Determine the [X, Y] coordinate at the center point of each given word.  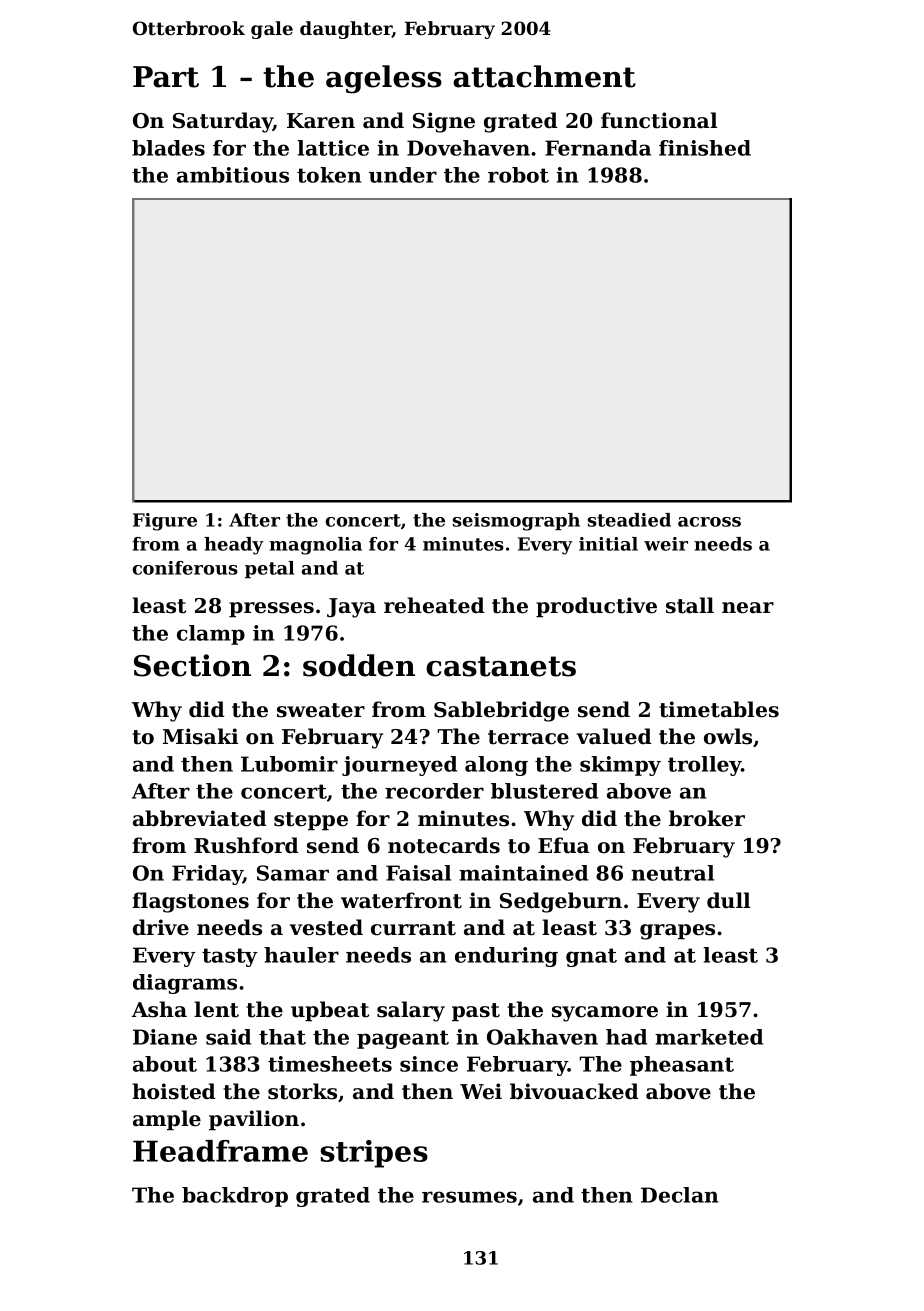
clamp [211, 635]
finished [705, 148]
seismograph [516, 522]
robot [518, 175]
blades [168, 148]
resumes [469, 1197]
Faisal [418, 873]
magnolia [315, 546]
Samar [293, 873]
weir [666, 544]
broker [707, 818]
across [709, 522]
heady [234, 546]
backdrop [235, 1197]
